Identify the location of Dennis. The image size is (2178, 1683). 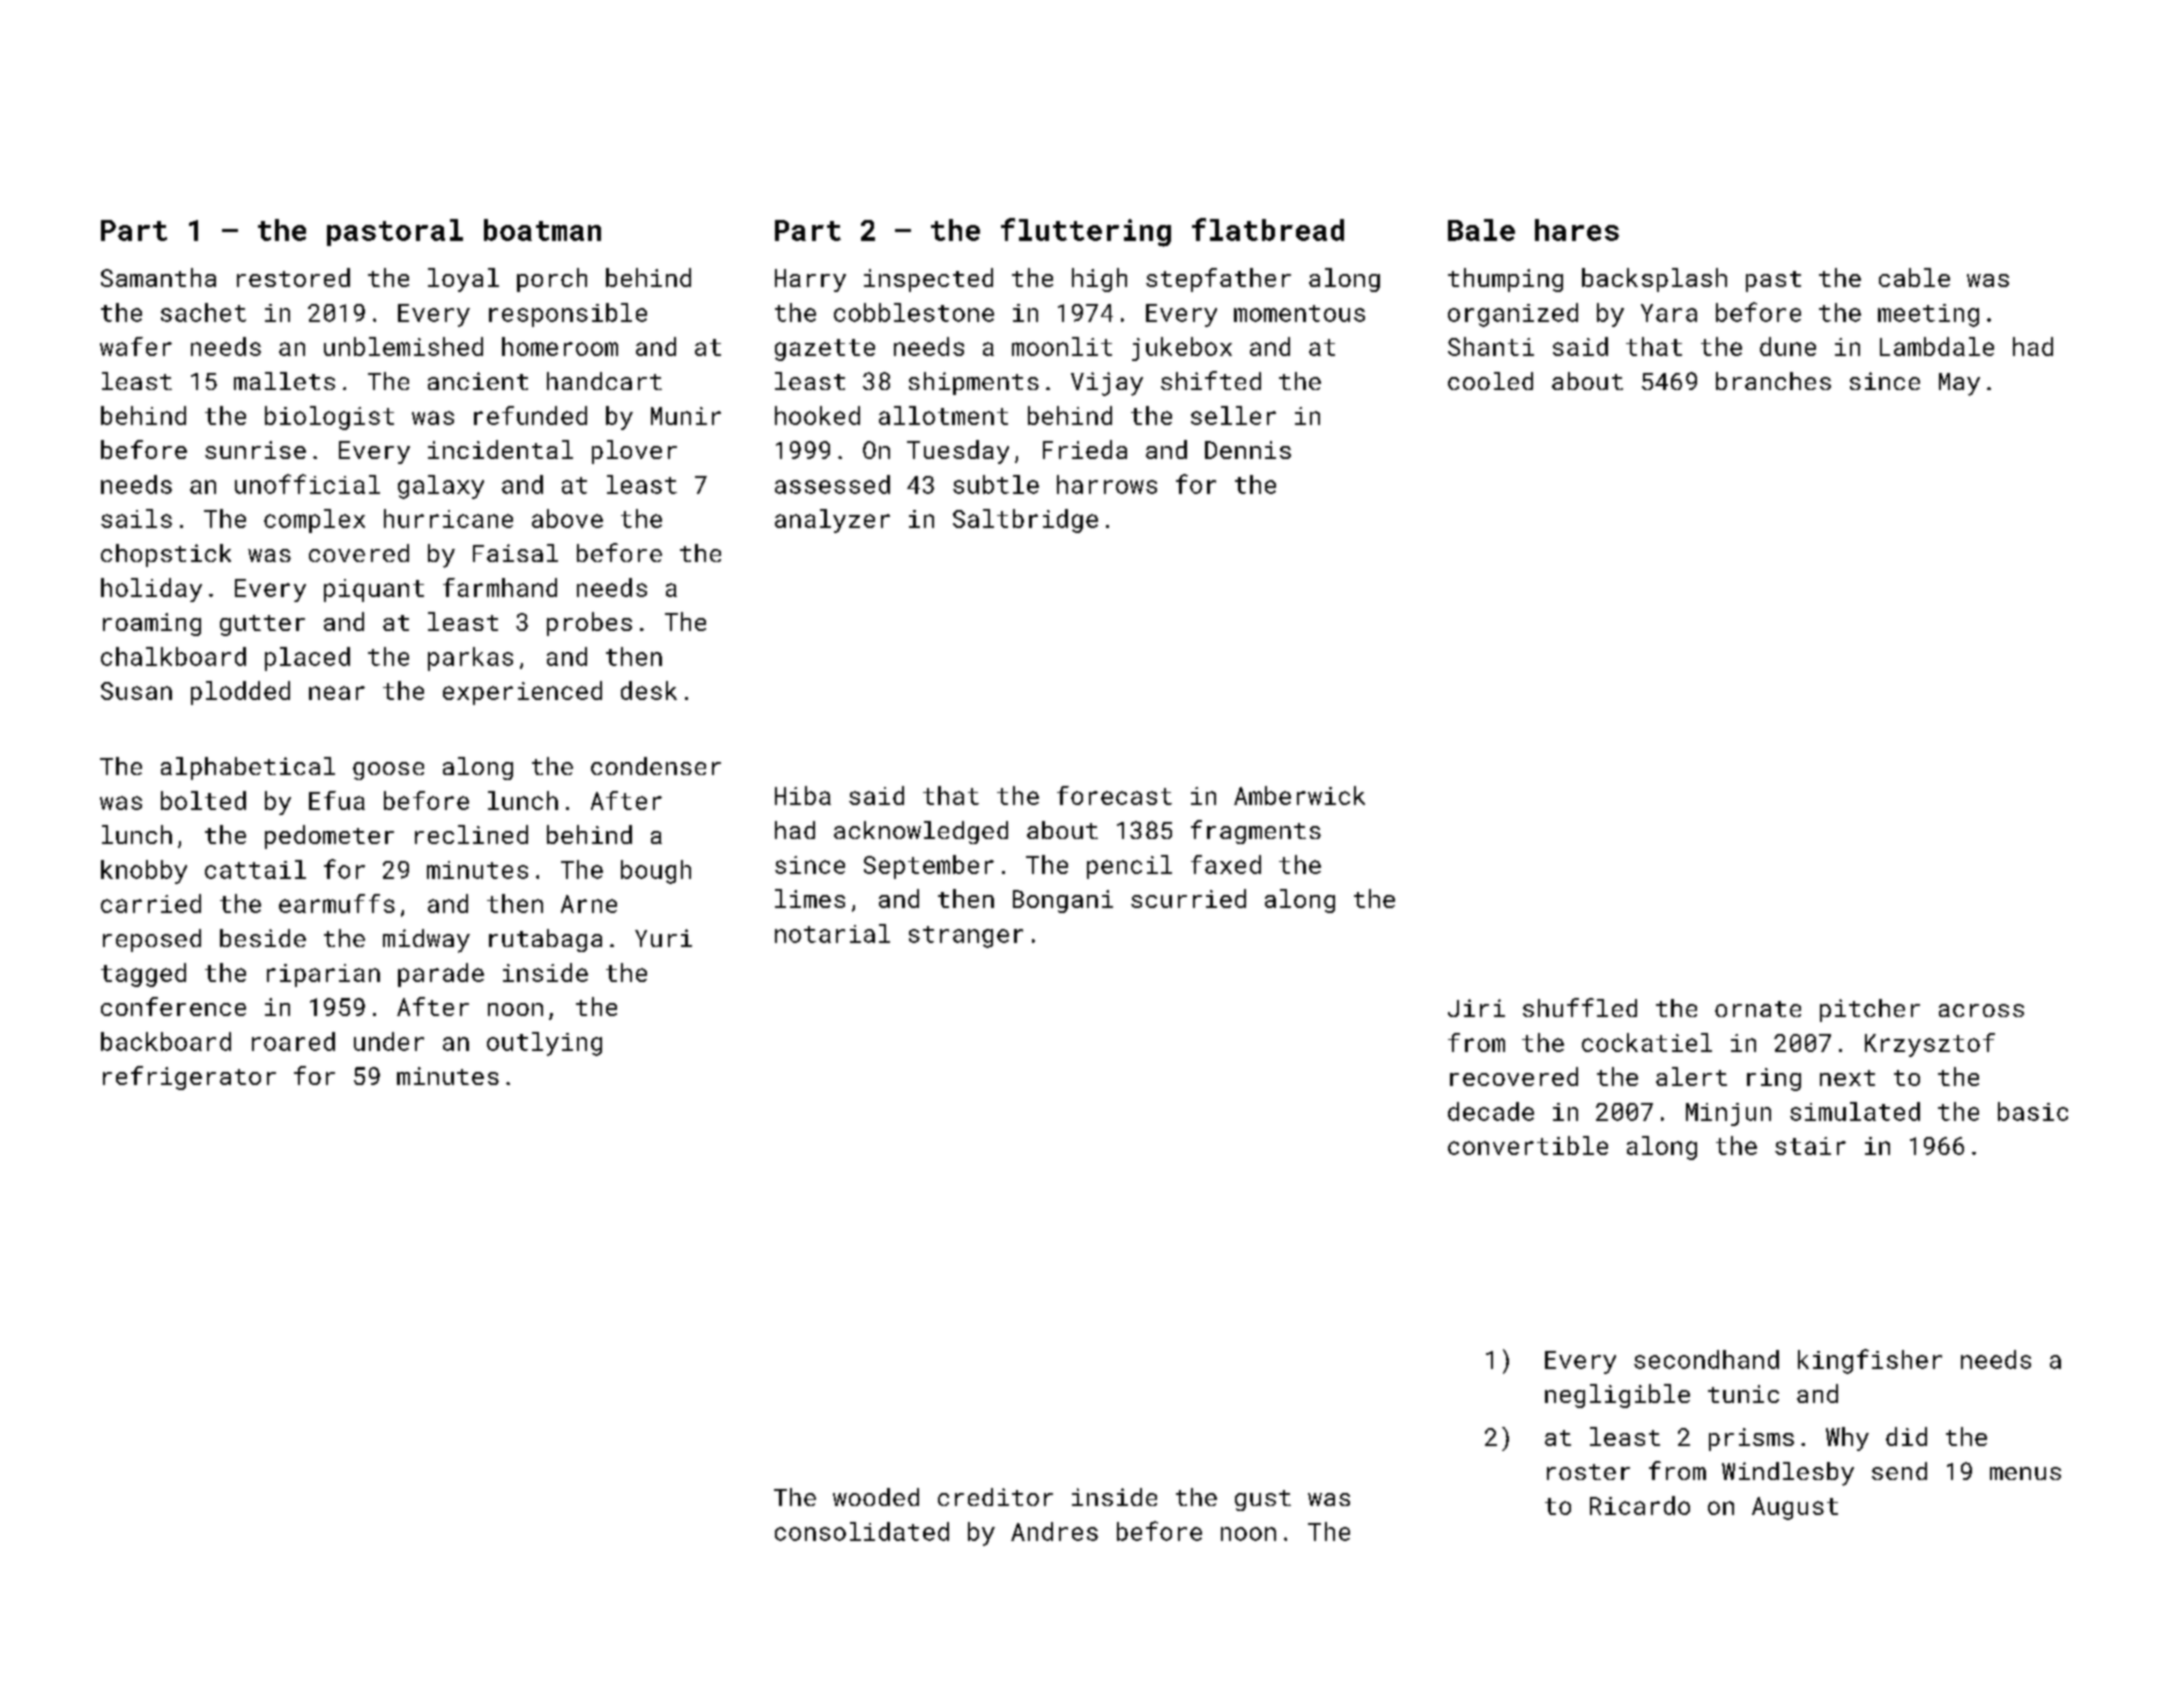
(1248, 450).
